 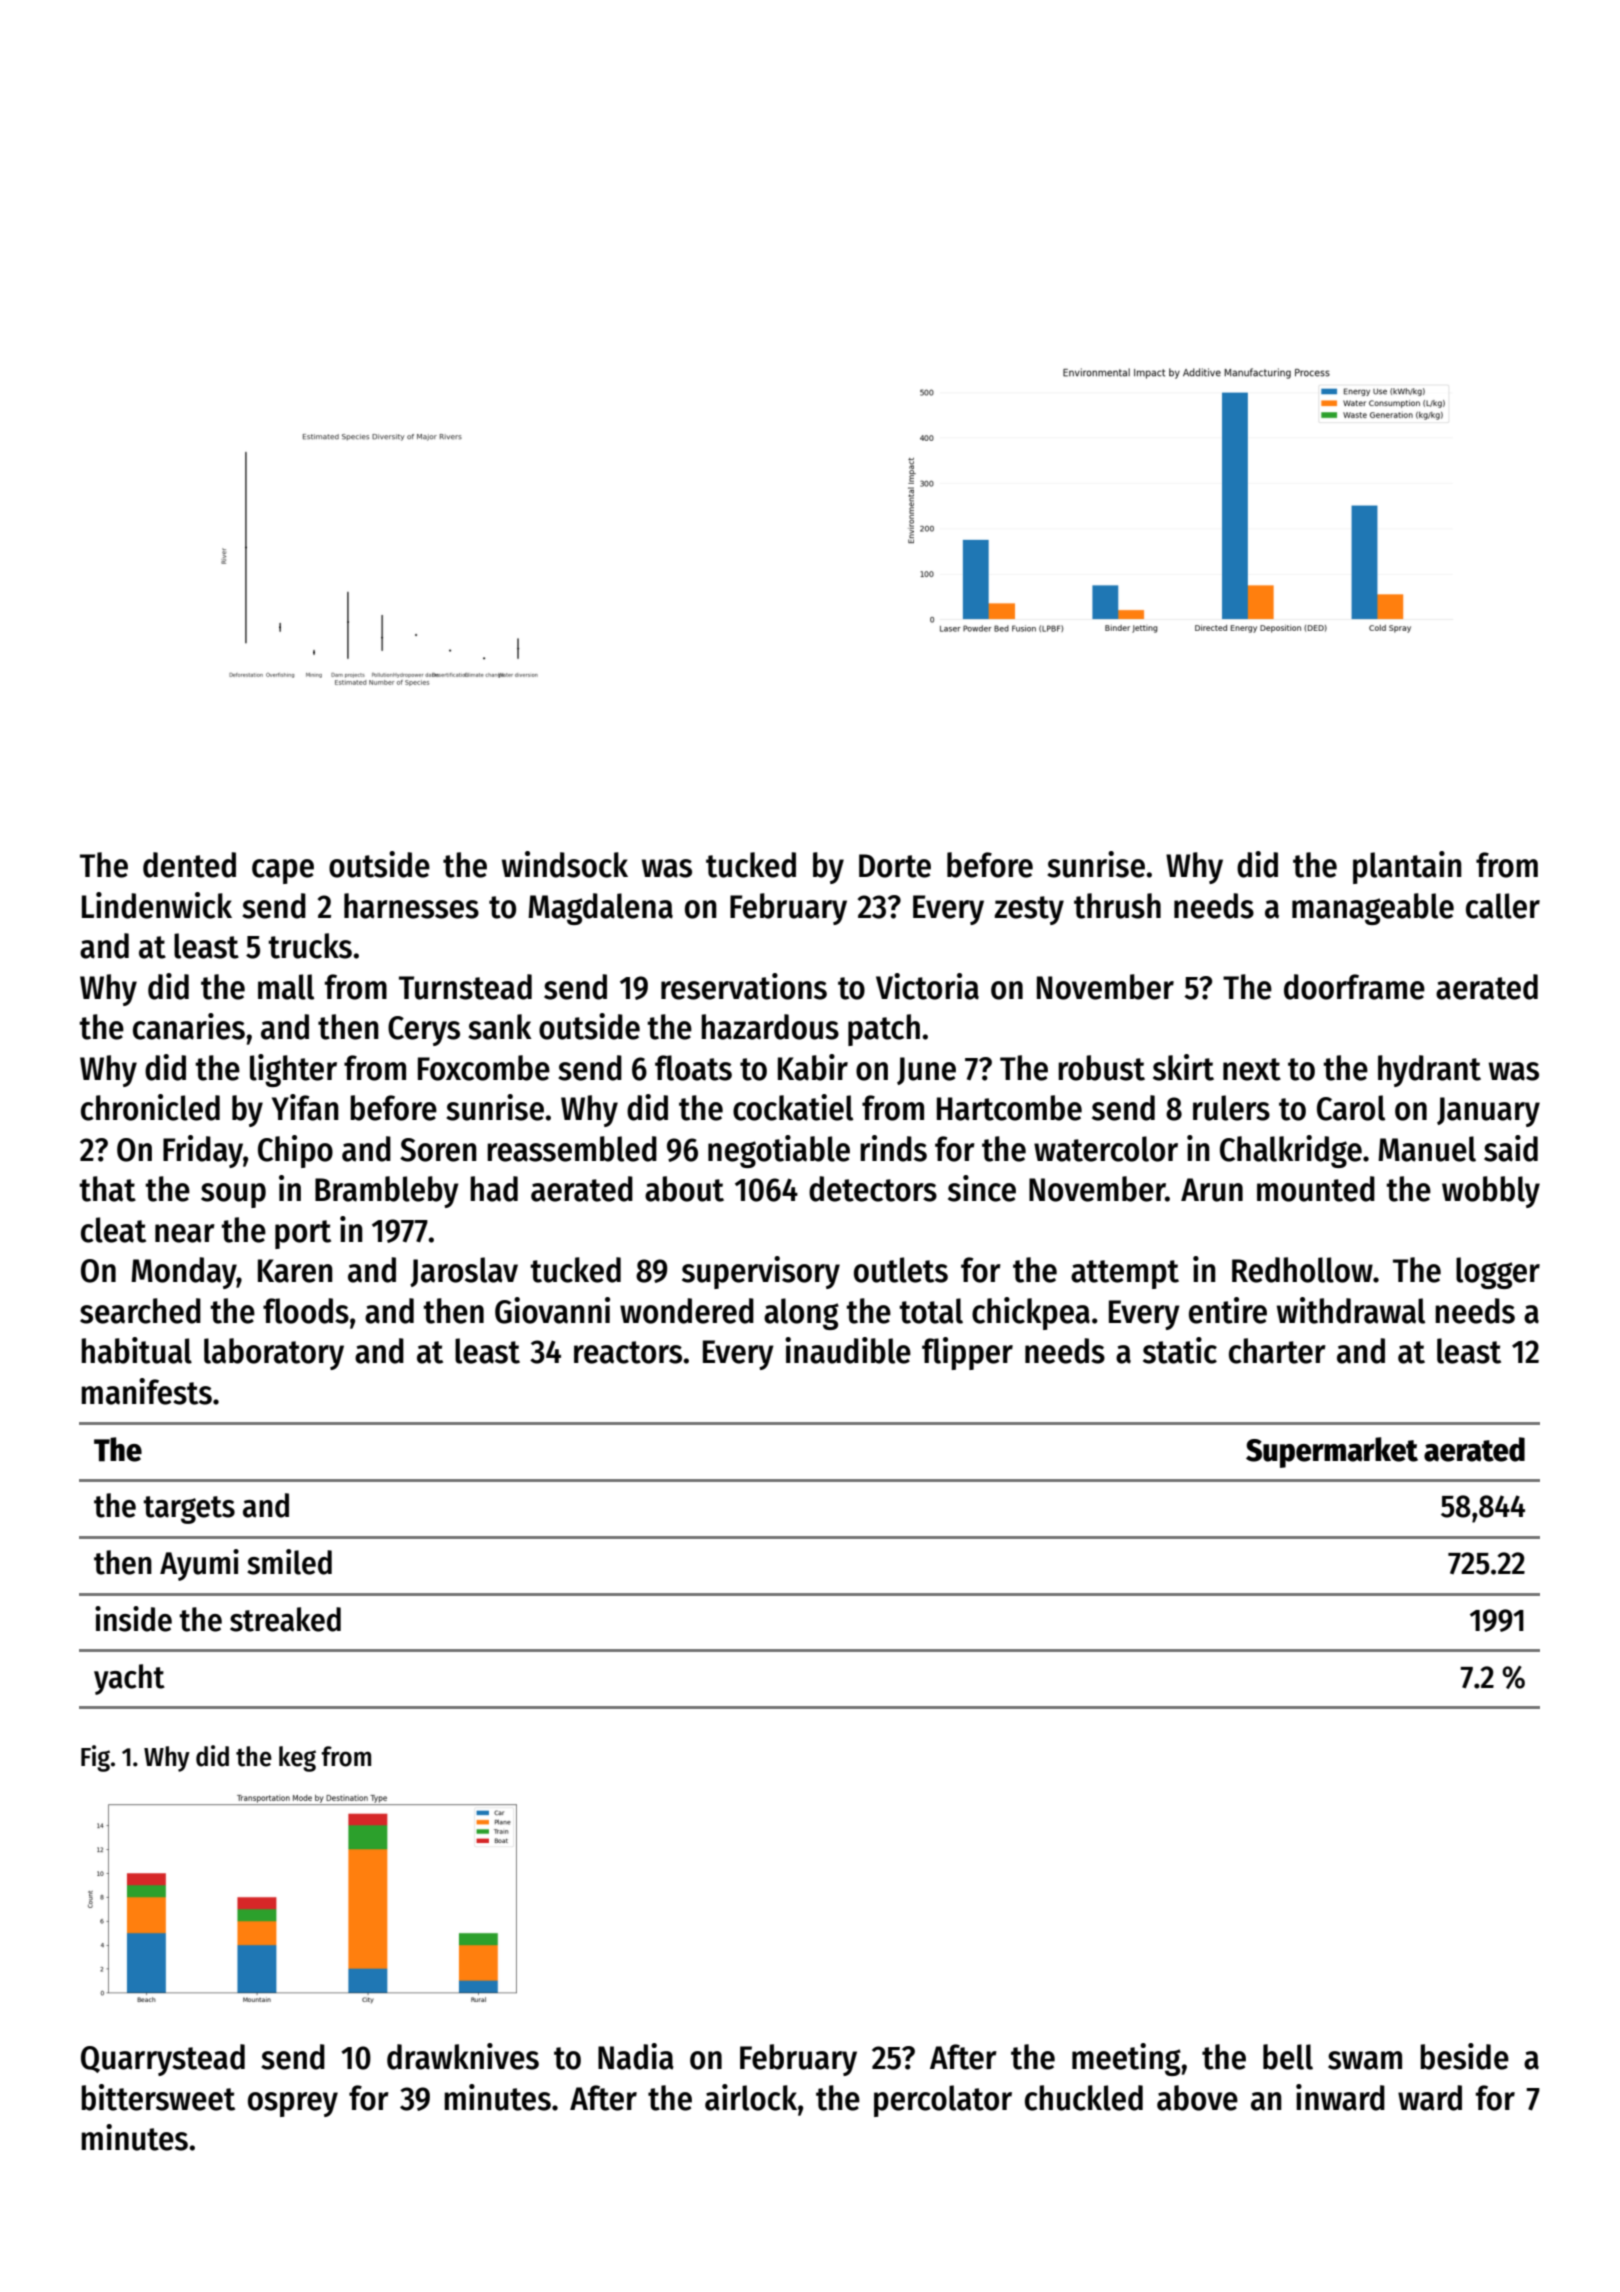 I want to click on keg, so click(x=297, y=1759).
